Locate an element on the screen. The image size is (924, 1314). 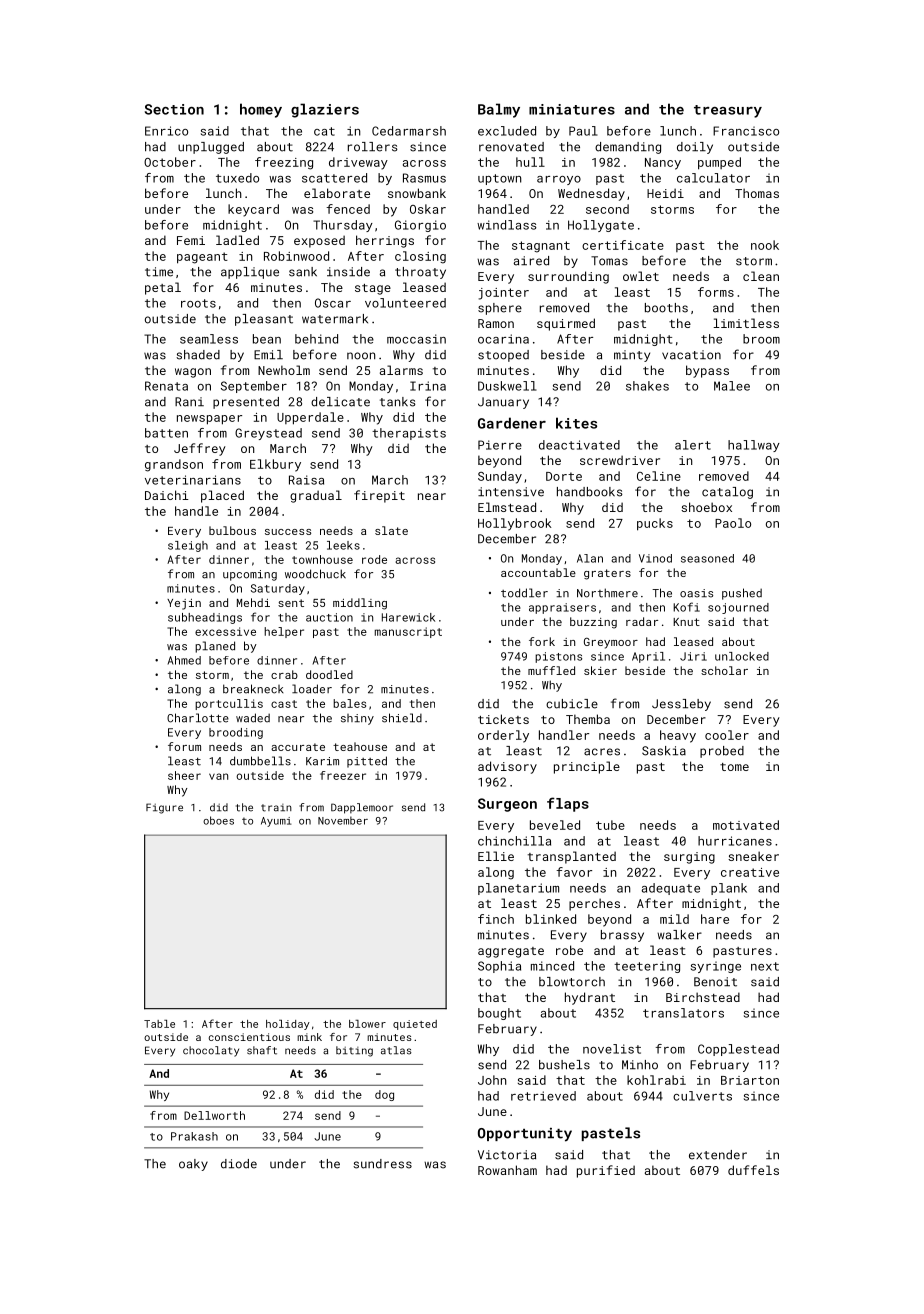
oaky is located at coordinates (193, 1165).
